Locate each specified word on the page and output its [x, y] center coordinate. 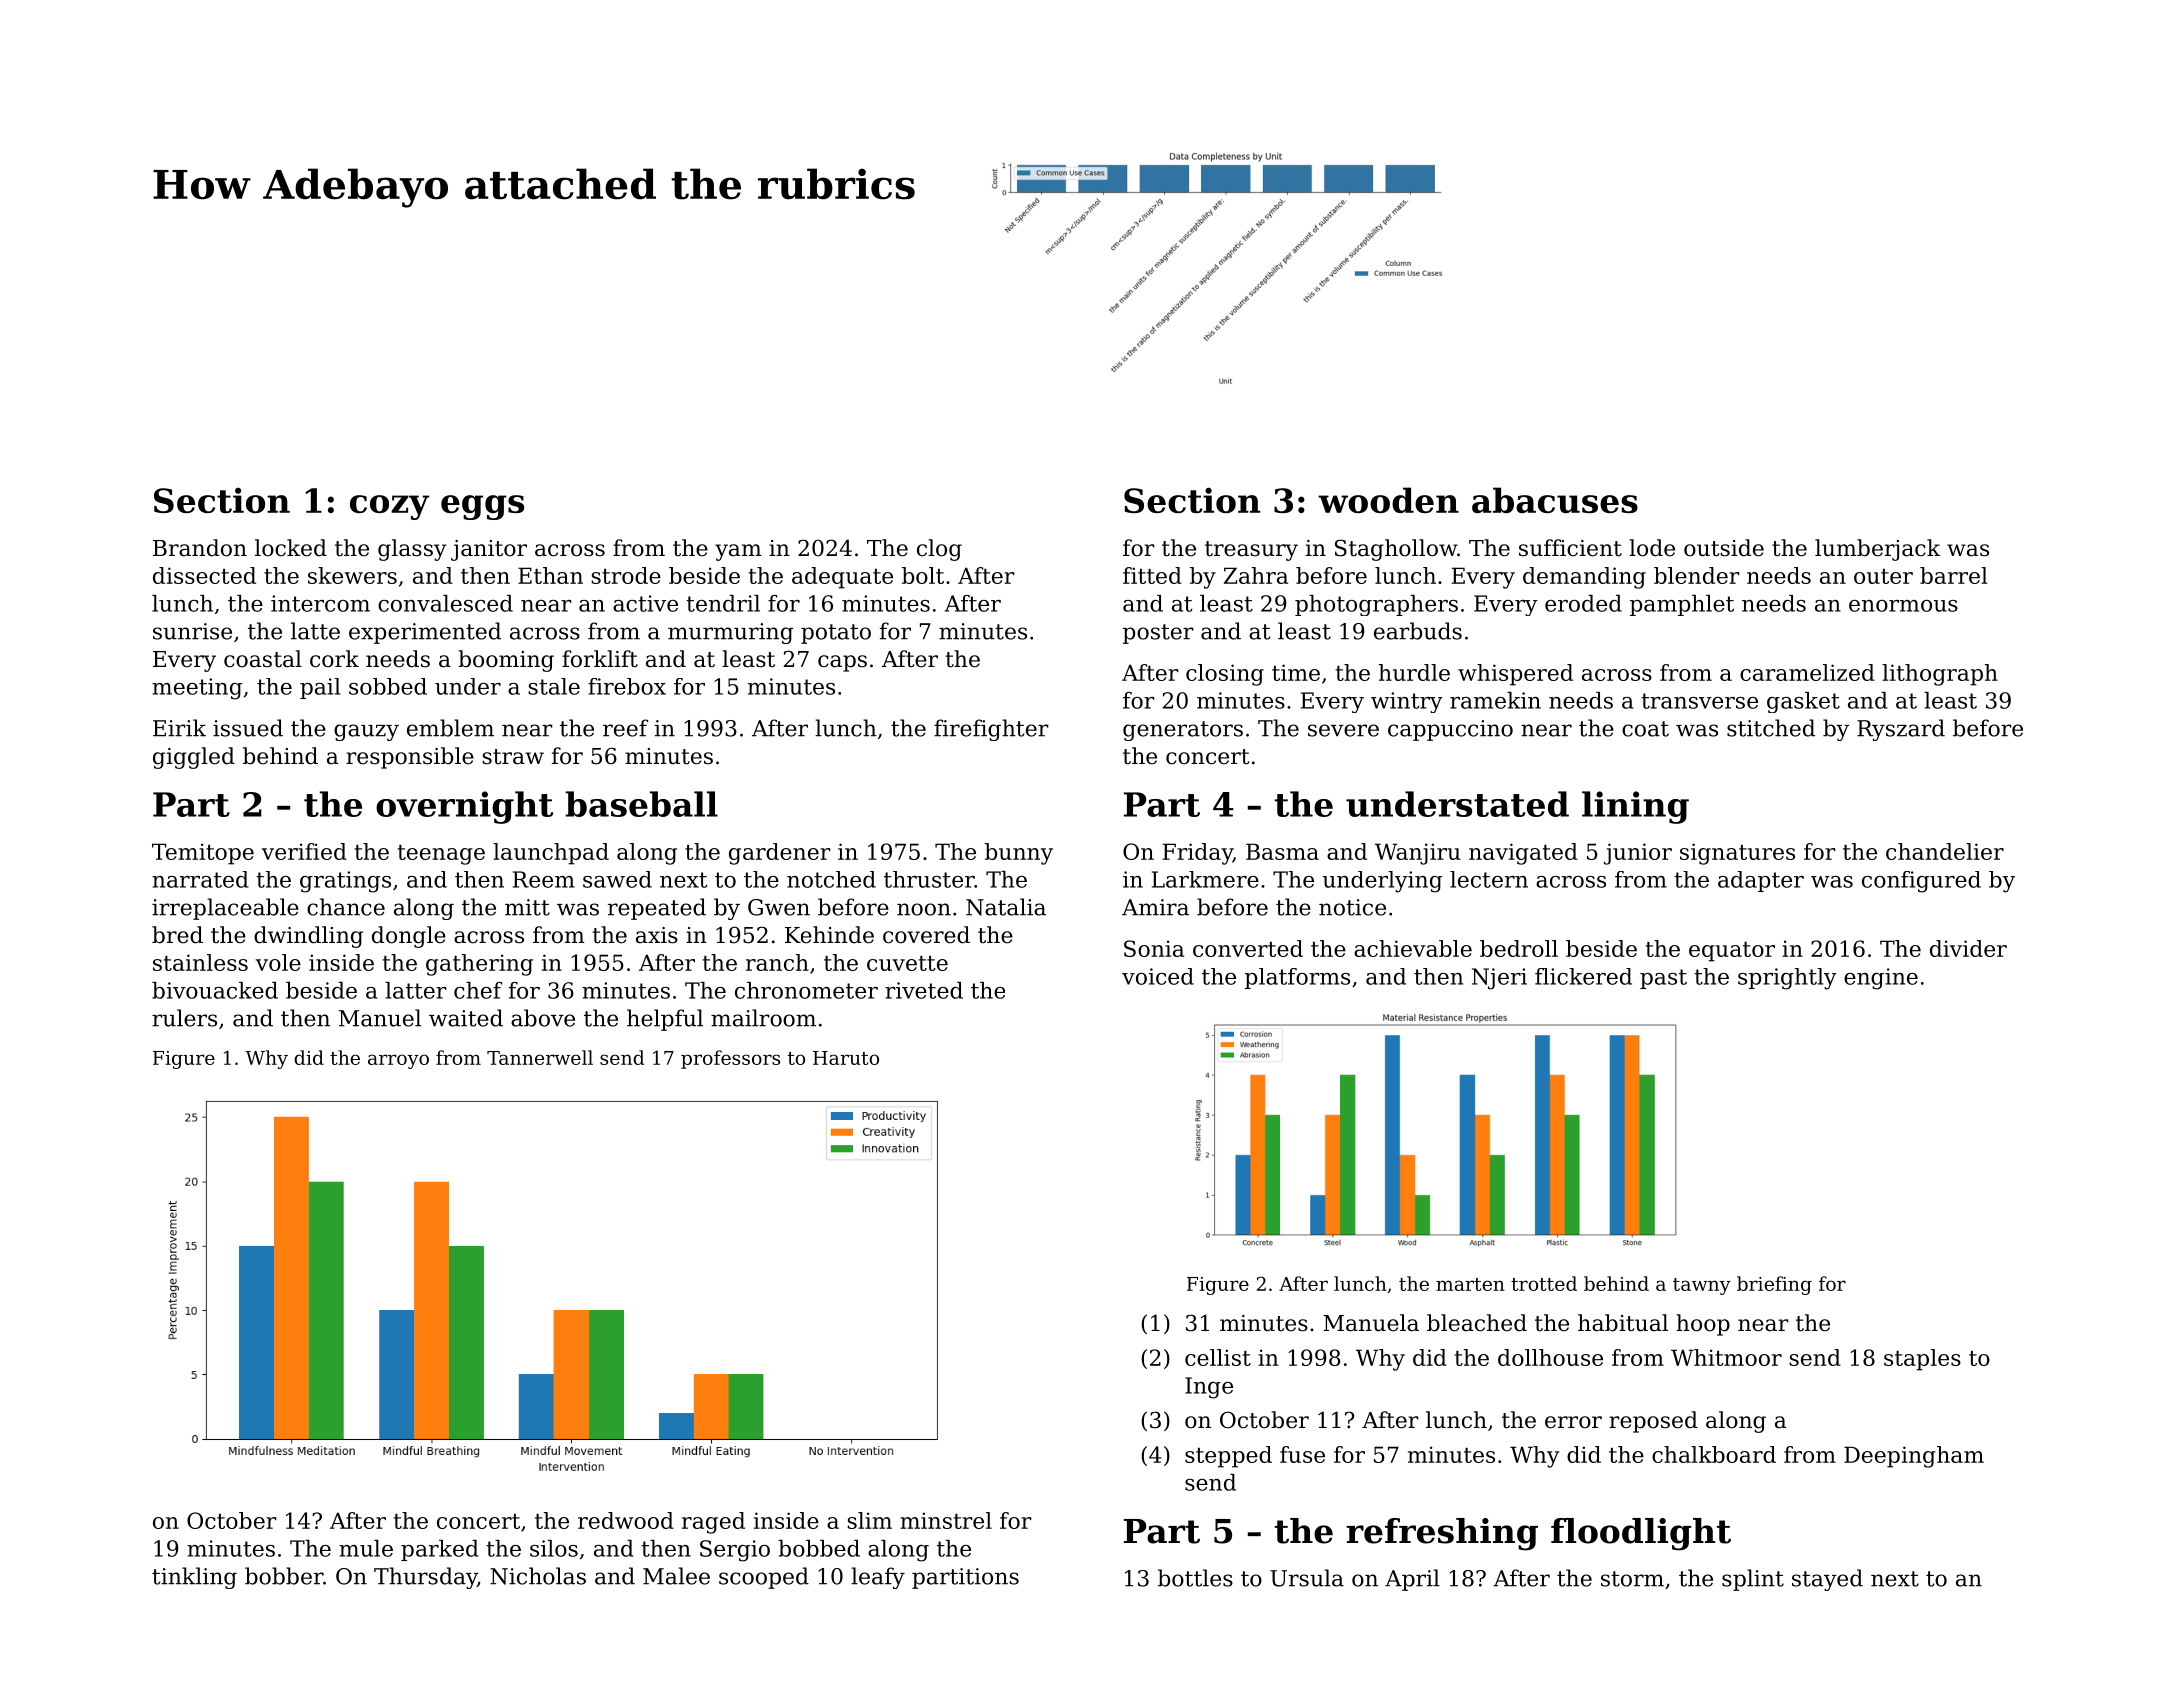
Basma [1282, 851]
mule [366, 1548]
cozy [389, 507]
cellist [1218, 1357]
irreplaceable [225, 909]
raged [713, 1523]
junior [1638, 854]
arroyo [398, 1061]
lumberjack [1877, 550]
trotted [1544, 1283]
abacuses [1555, 500]
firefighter [991, 730]
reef [625, 728]
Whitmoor [1726, 1357]
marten [1470, 1284]
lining [1635, 807]
